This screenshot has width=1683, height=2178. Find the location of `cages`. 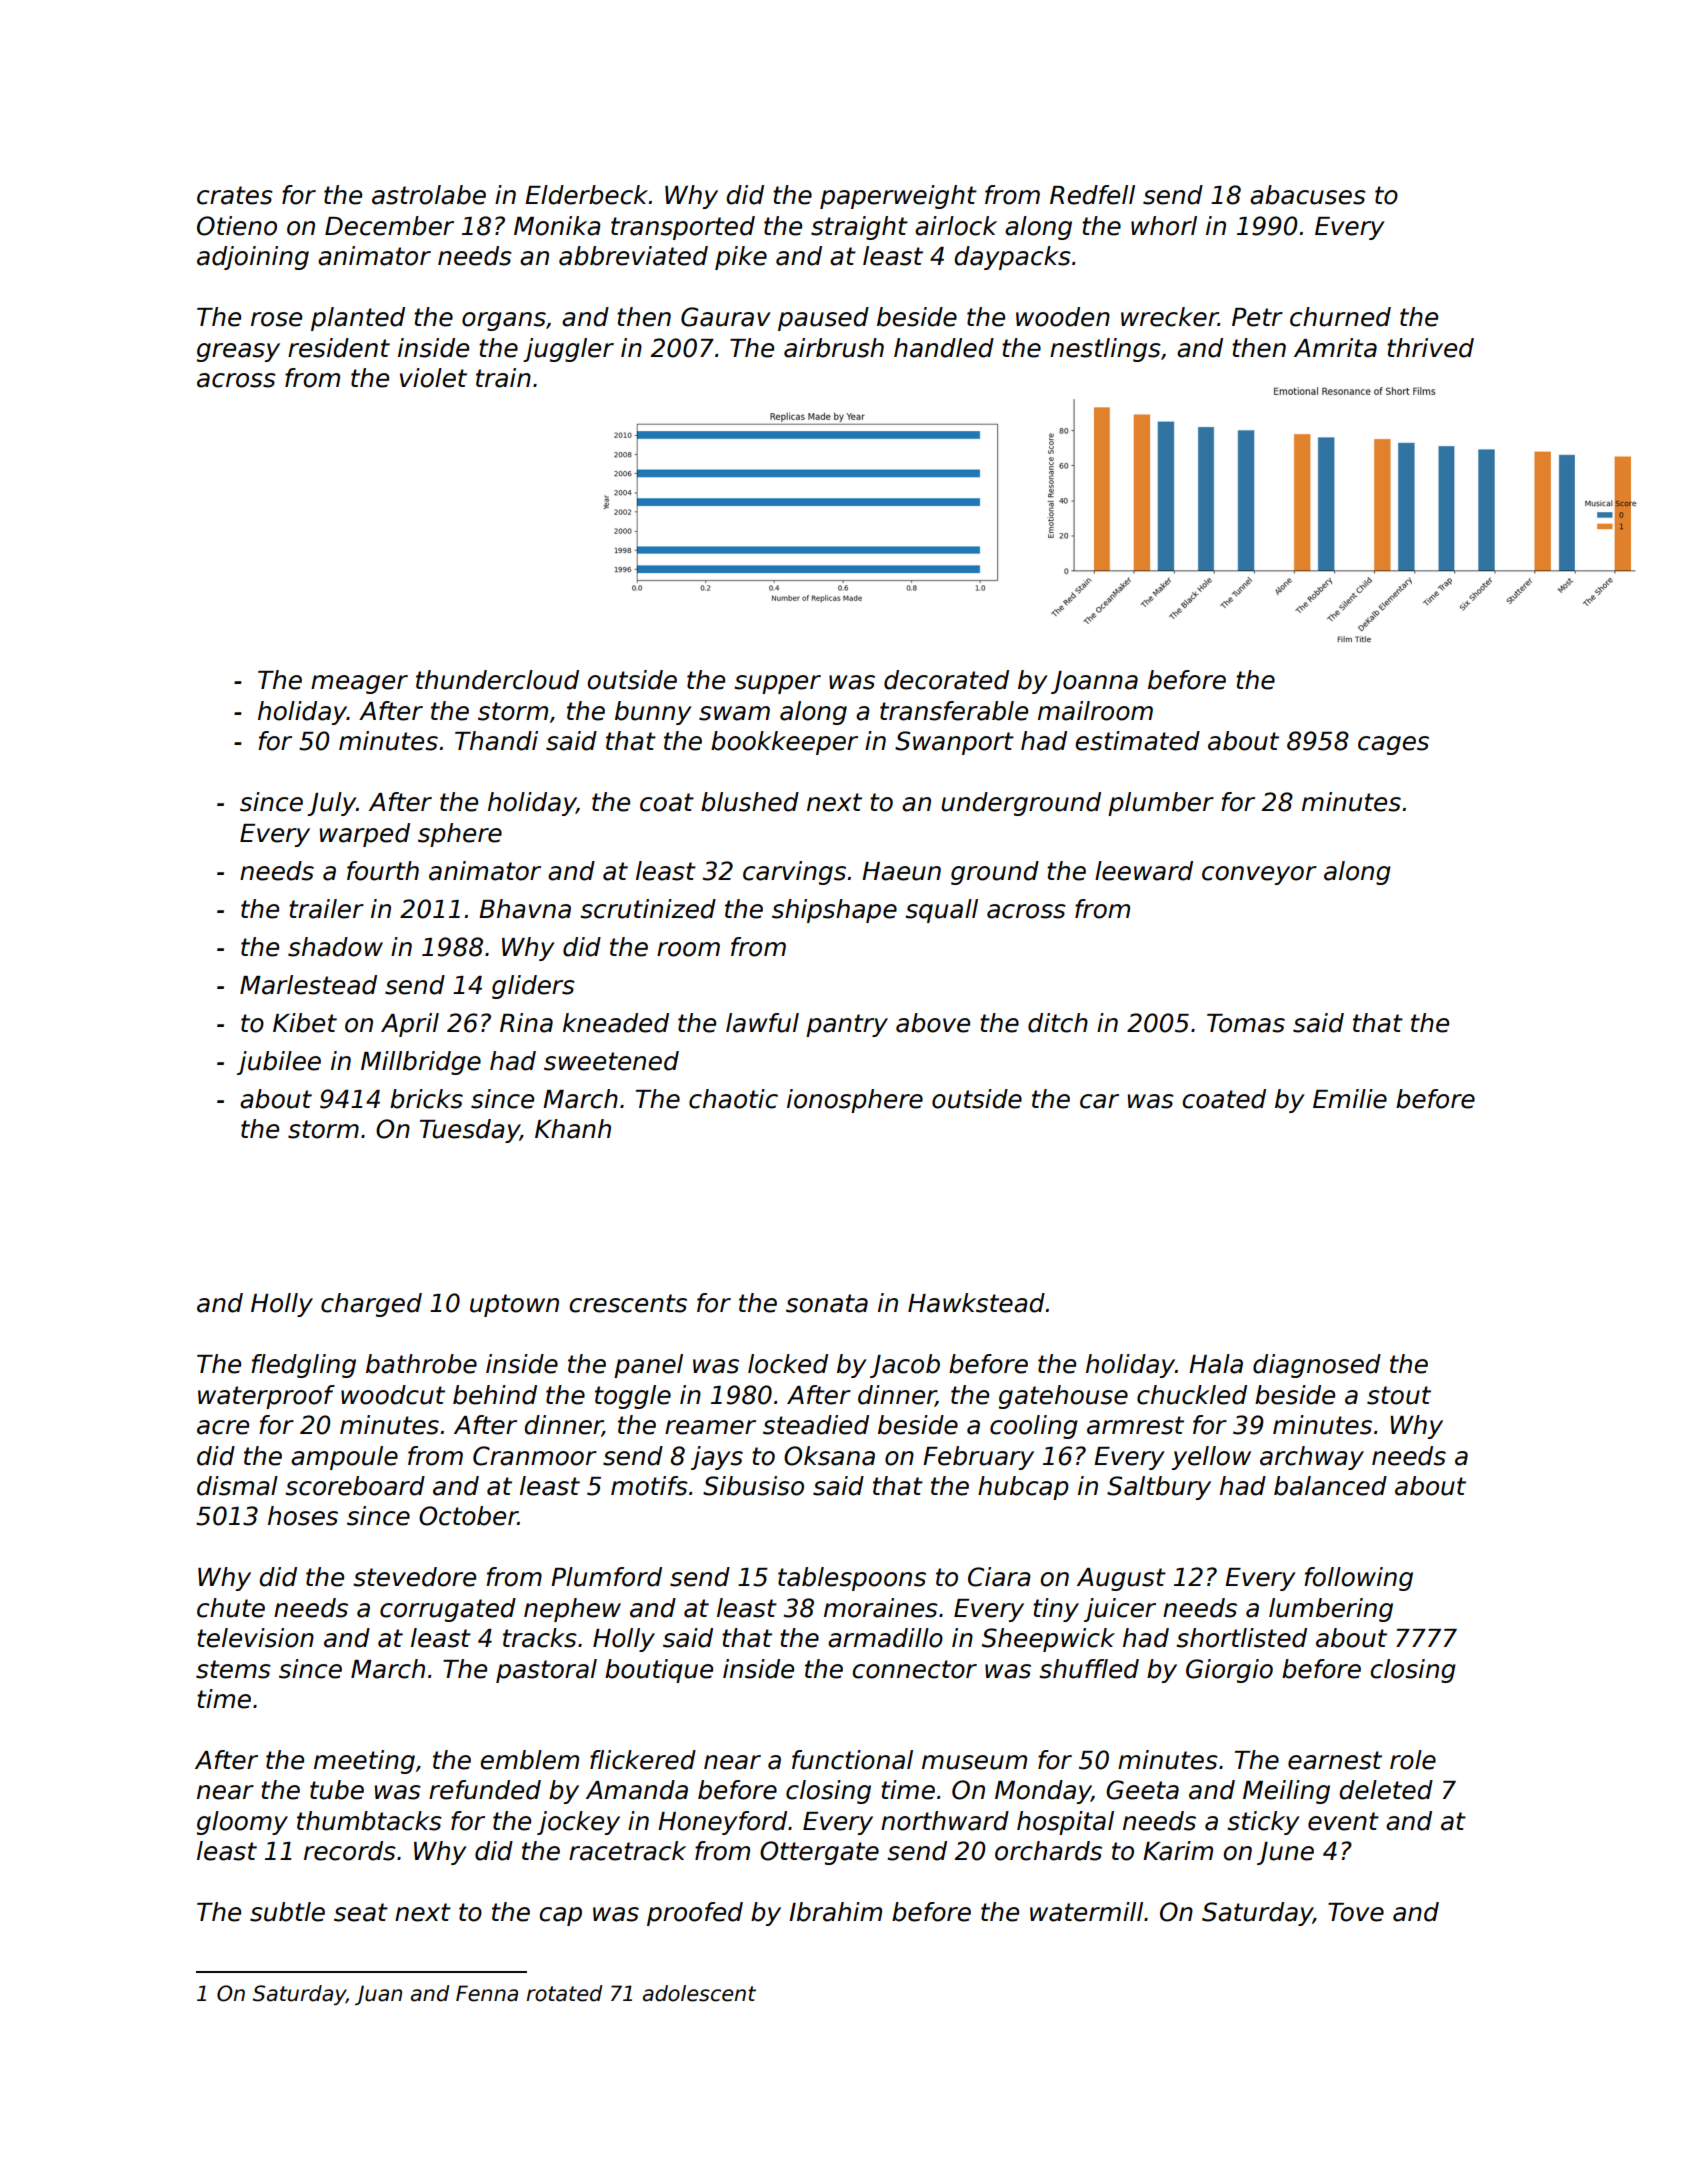

cages is located at coordinates (1393, 745).
